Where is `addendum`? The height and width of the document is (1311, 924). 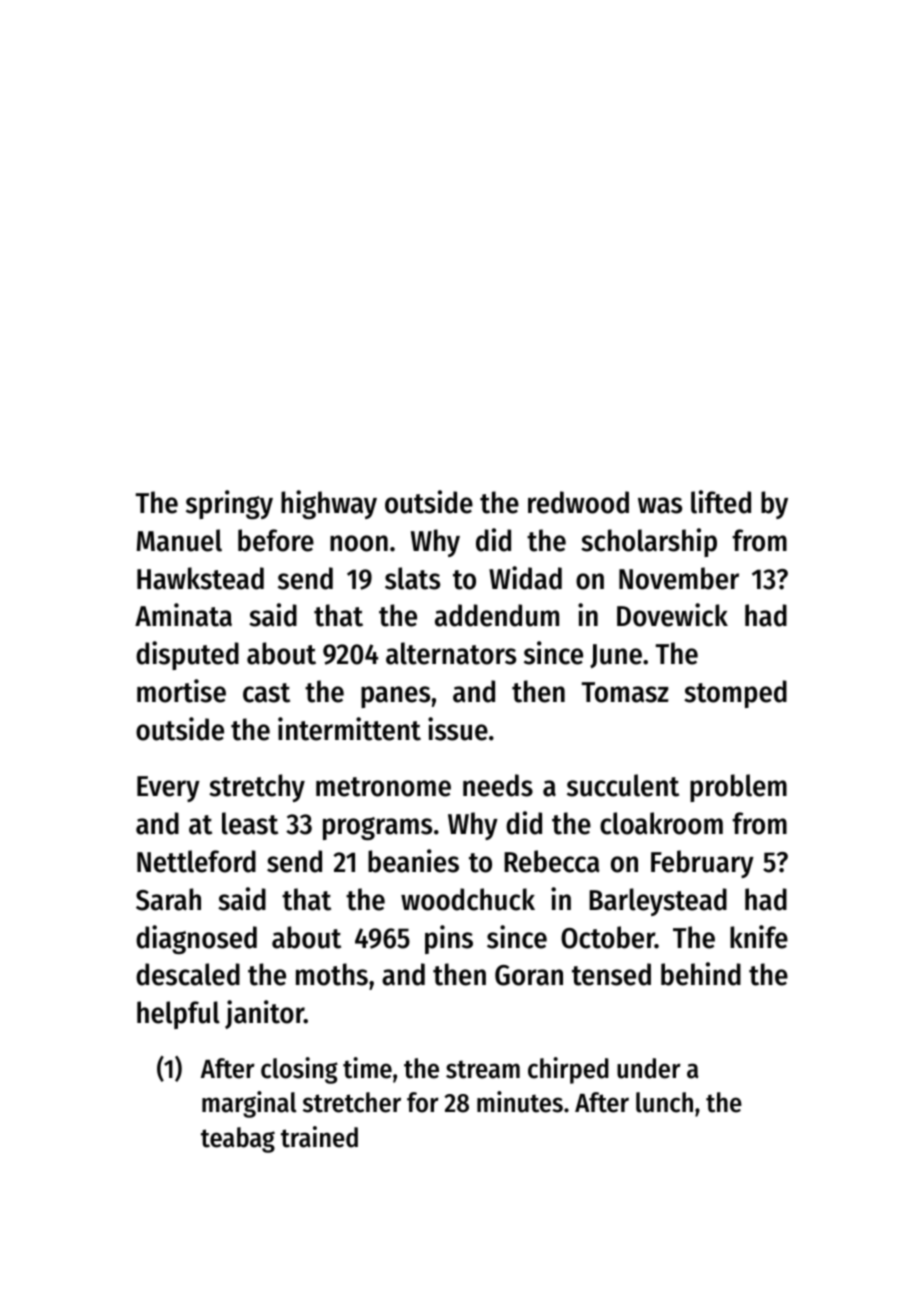 addendum is located at coordinates (497, 615).
